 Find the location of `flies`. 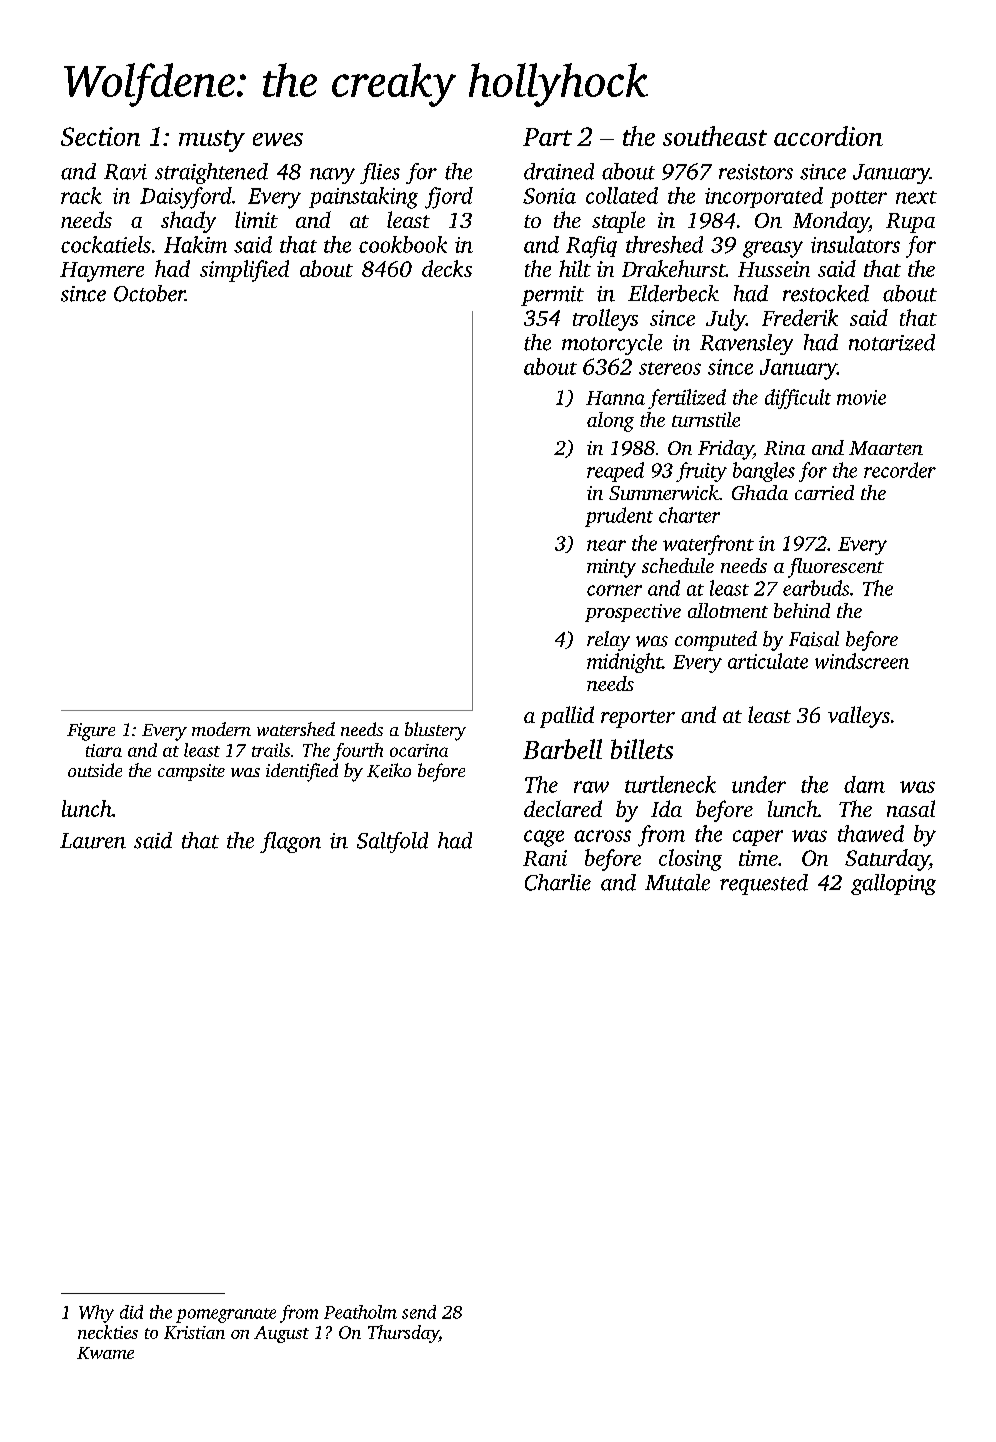

flies is located at coordinates (380, 173).
